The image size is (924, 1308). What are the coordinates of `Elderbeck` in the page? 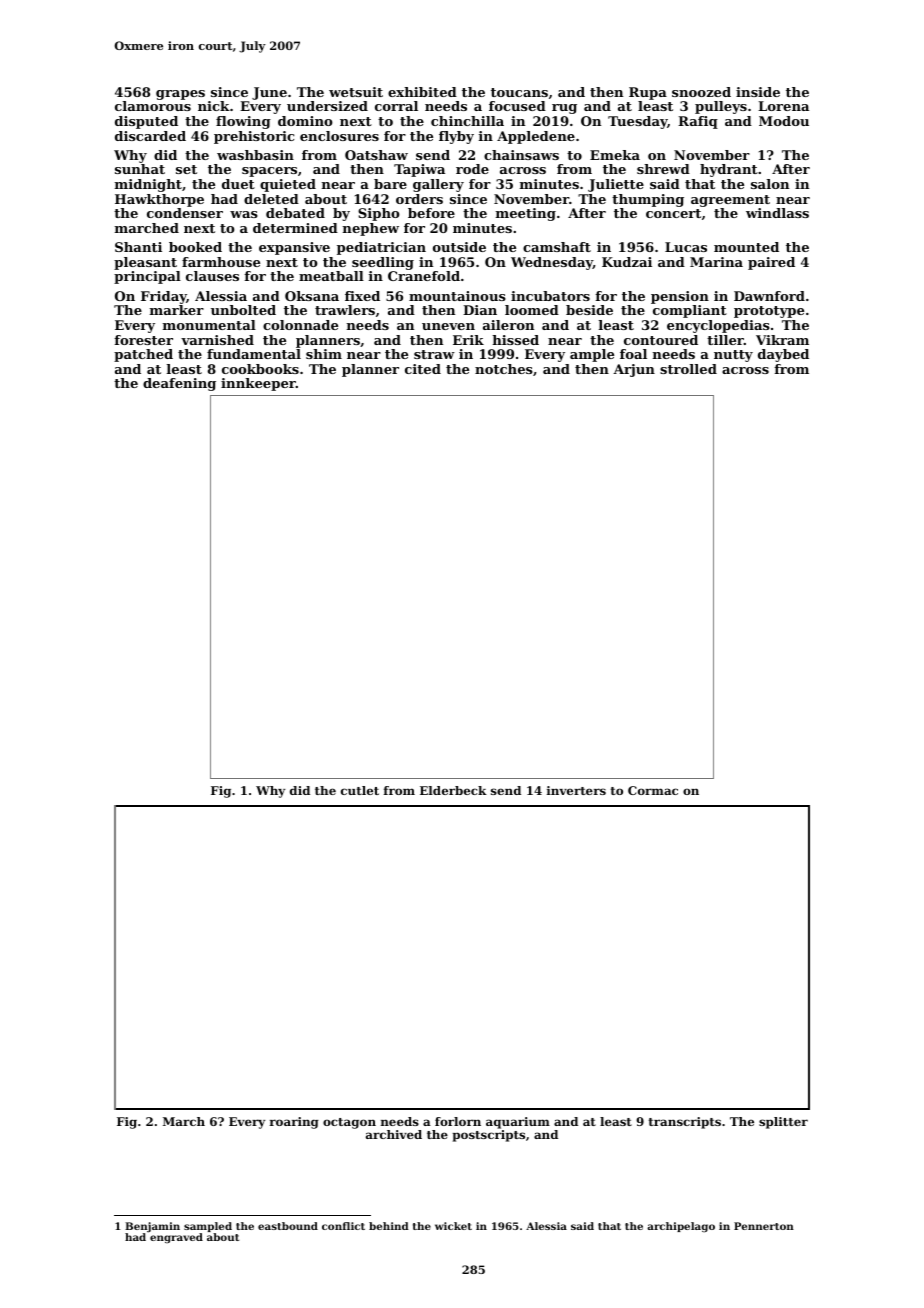 It's located at (453, 790).
